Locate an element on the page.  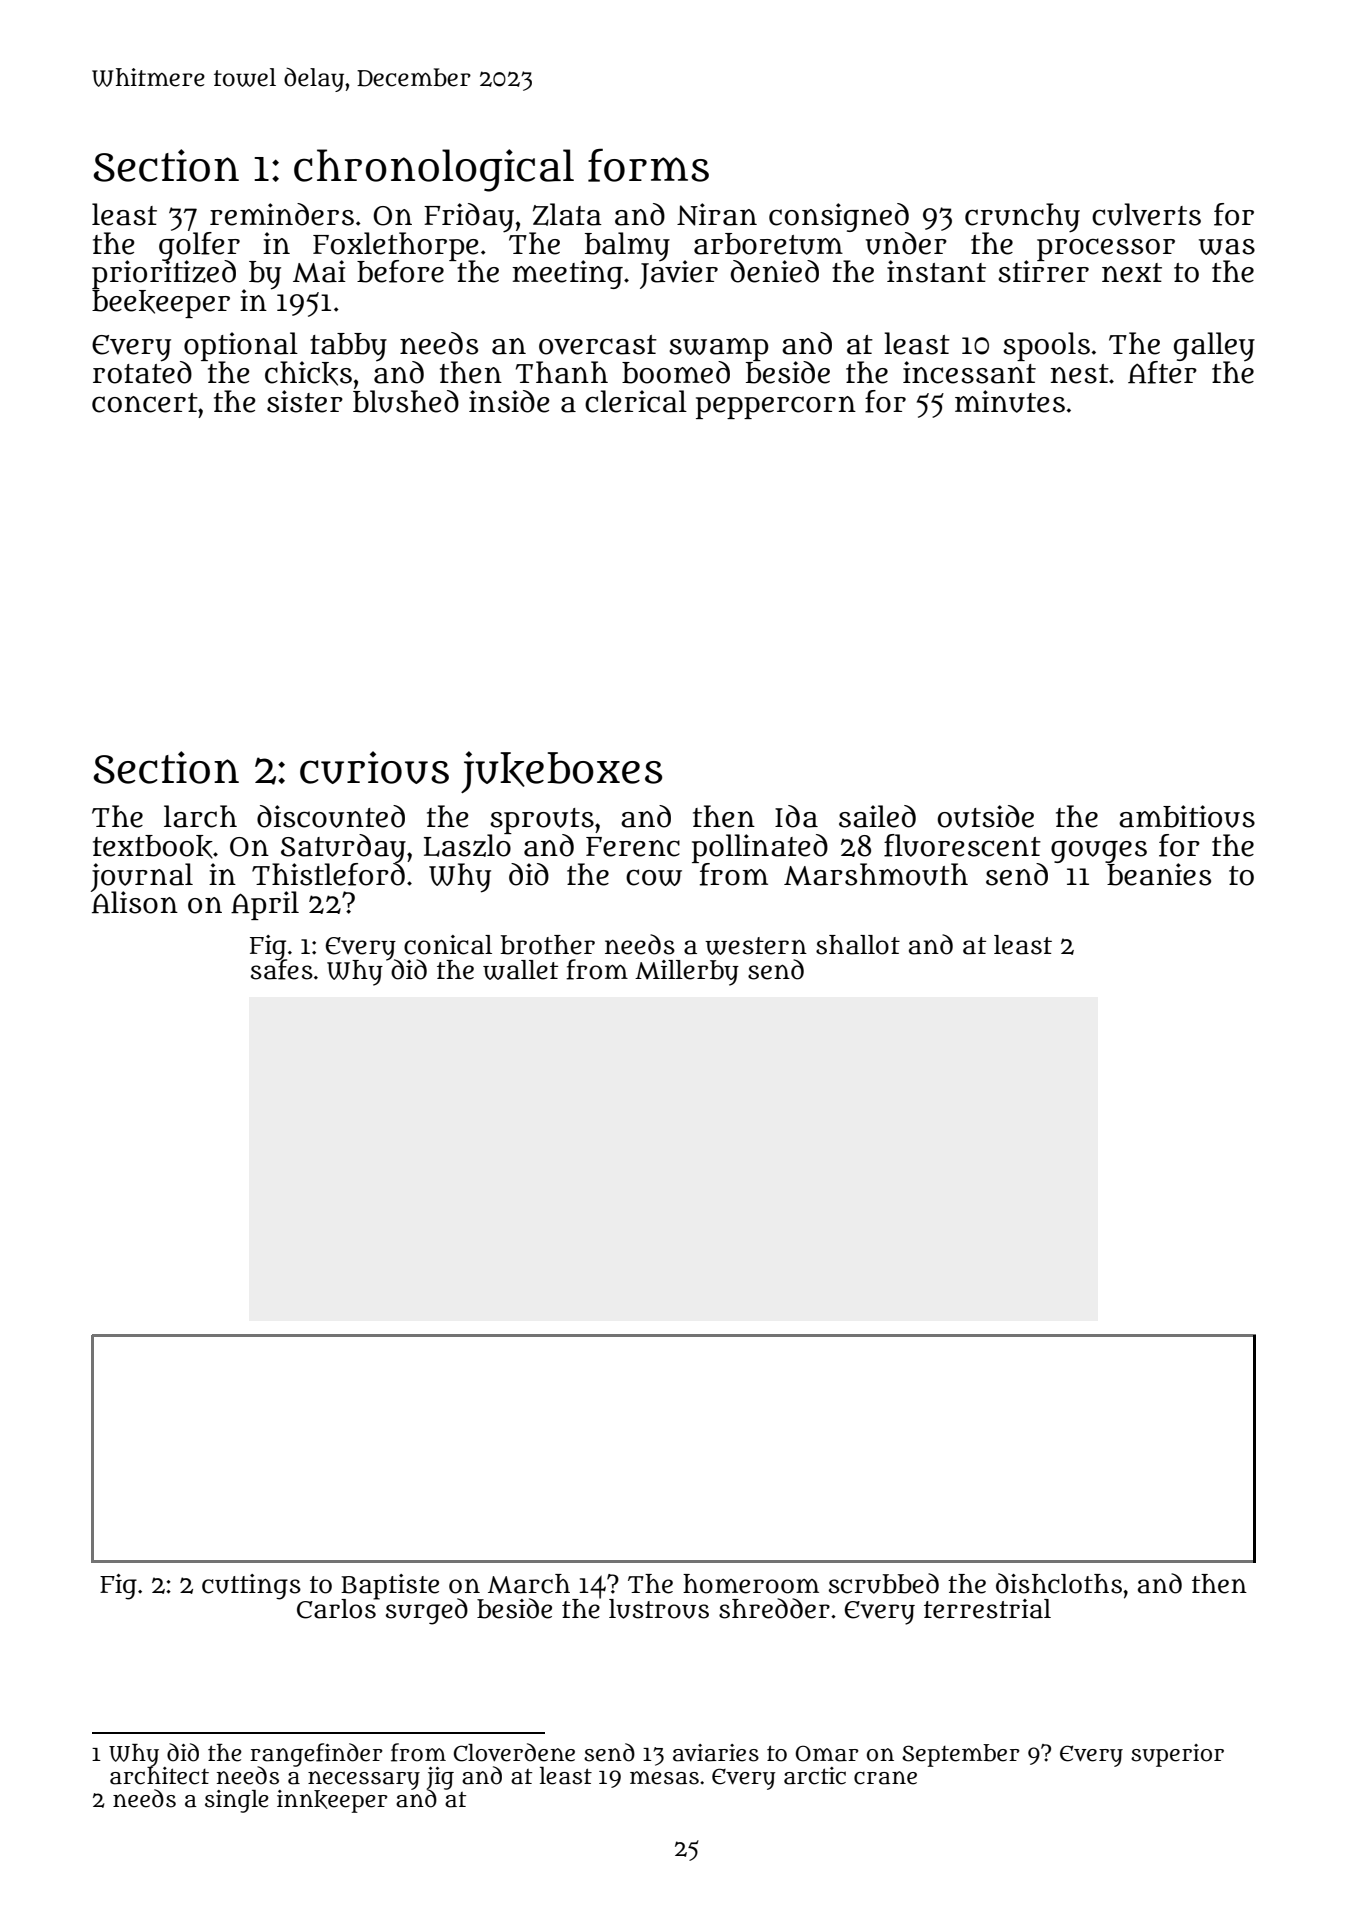
culverts is located at coordinates (1146, 214).
